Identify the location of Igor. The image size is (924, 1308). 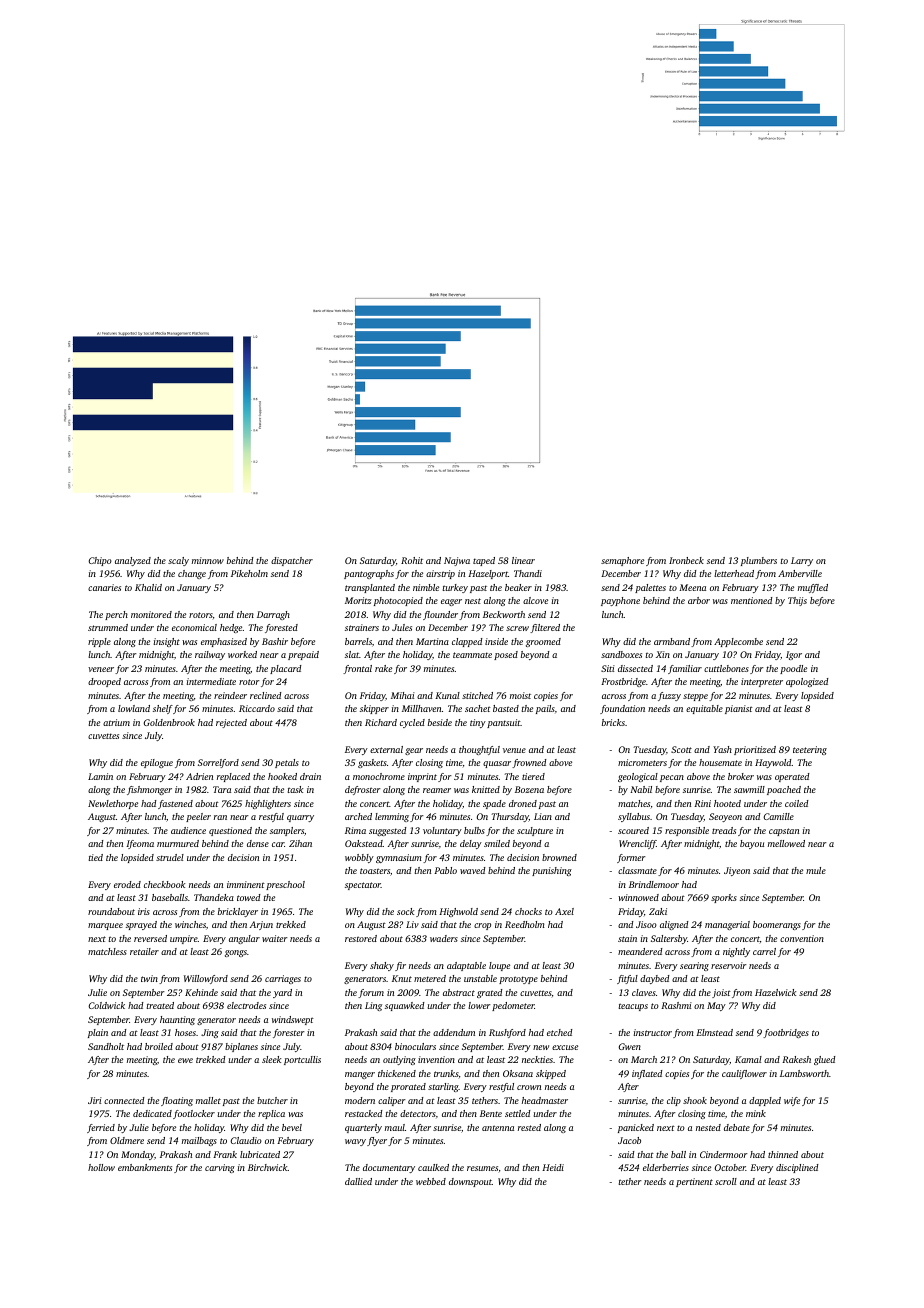
(794, 655).
